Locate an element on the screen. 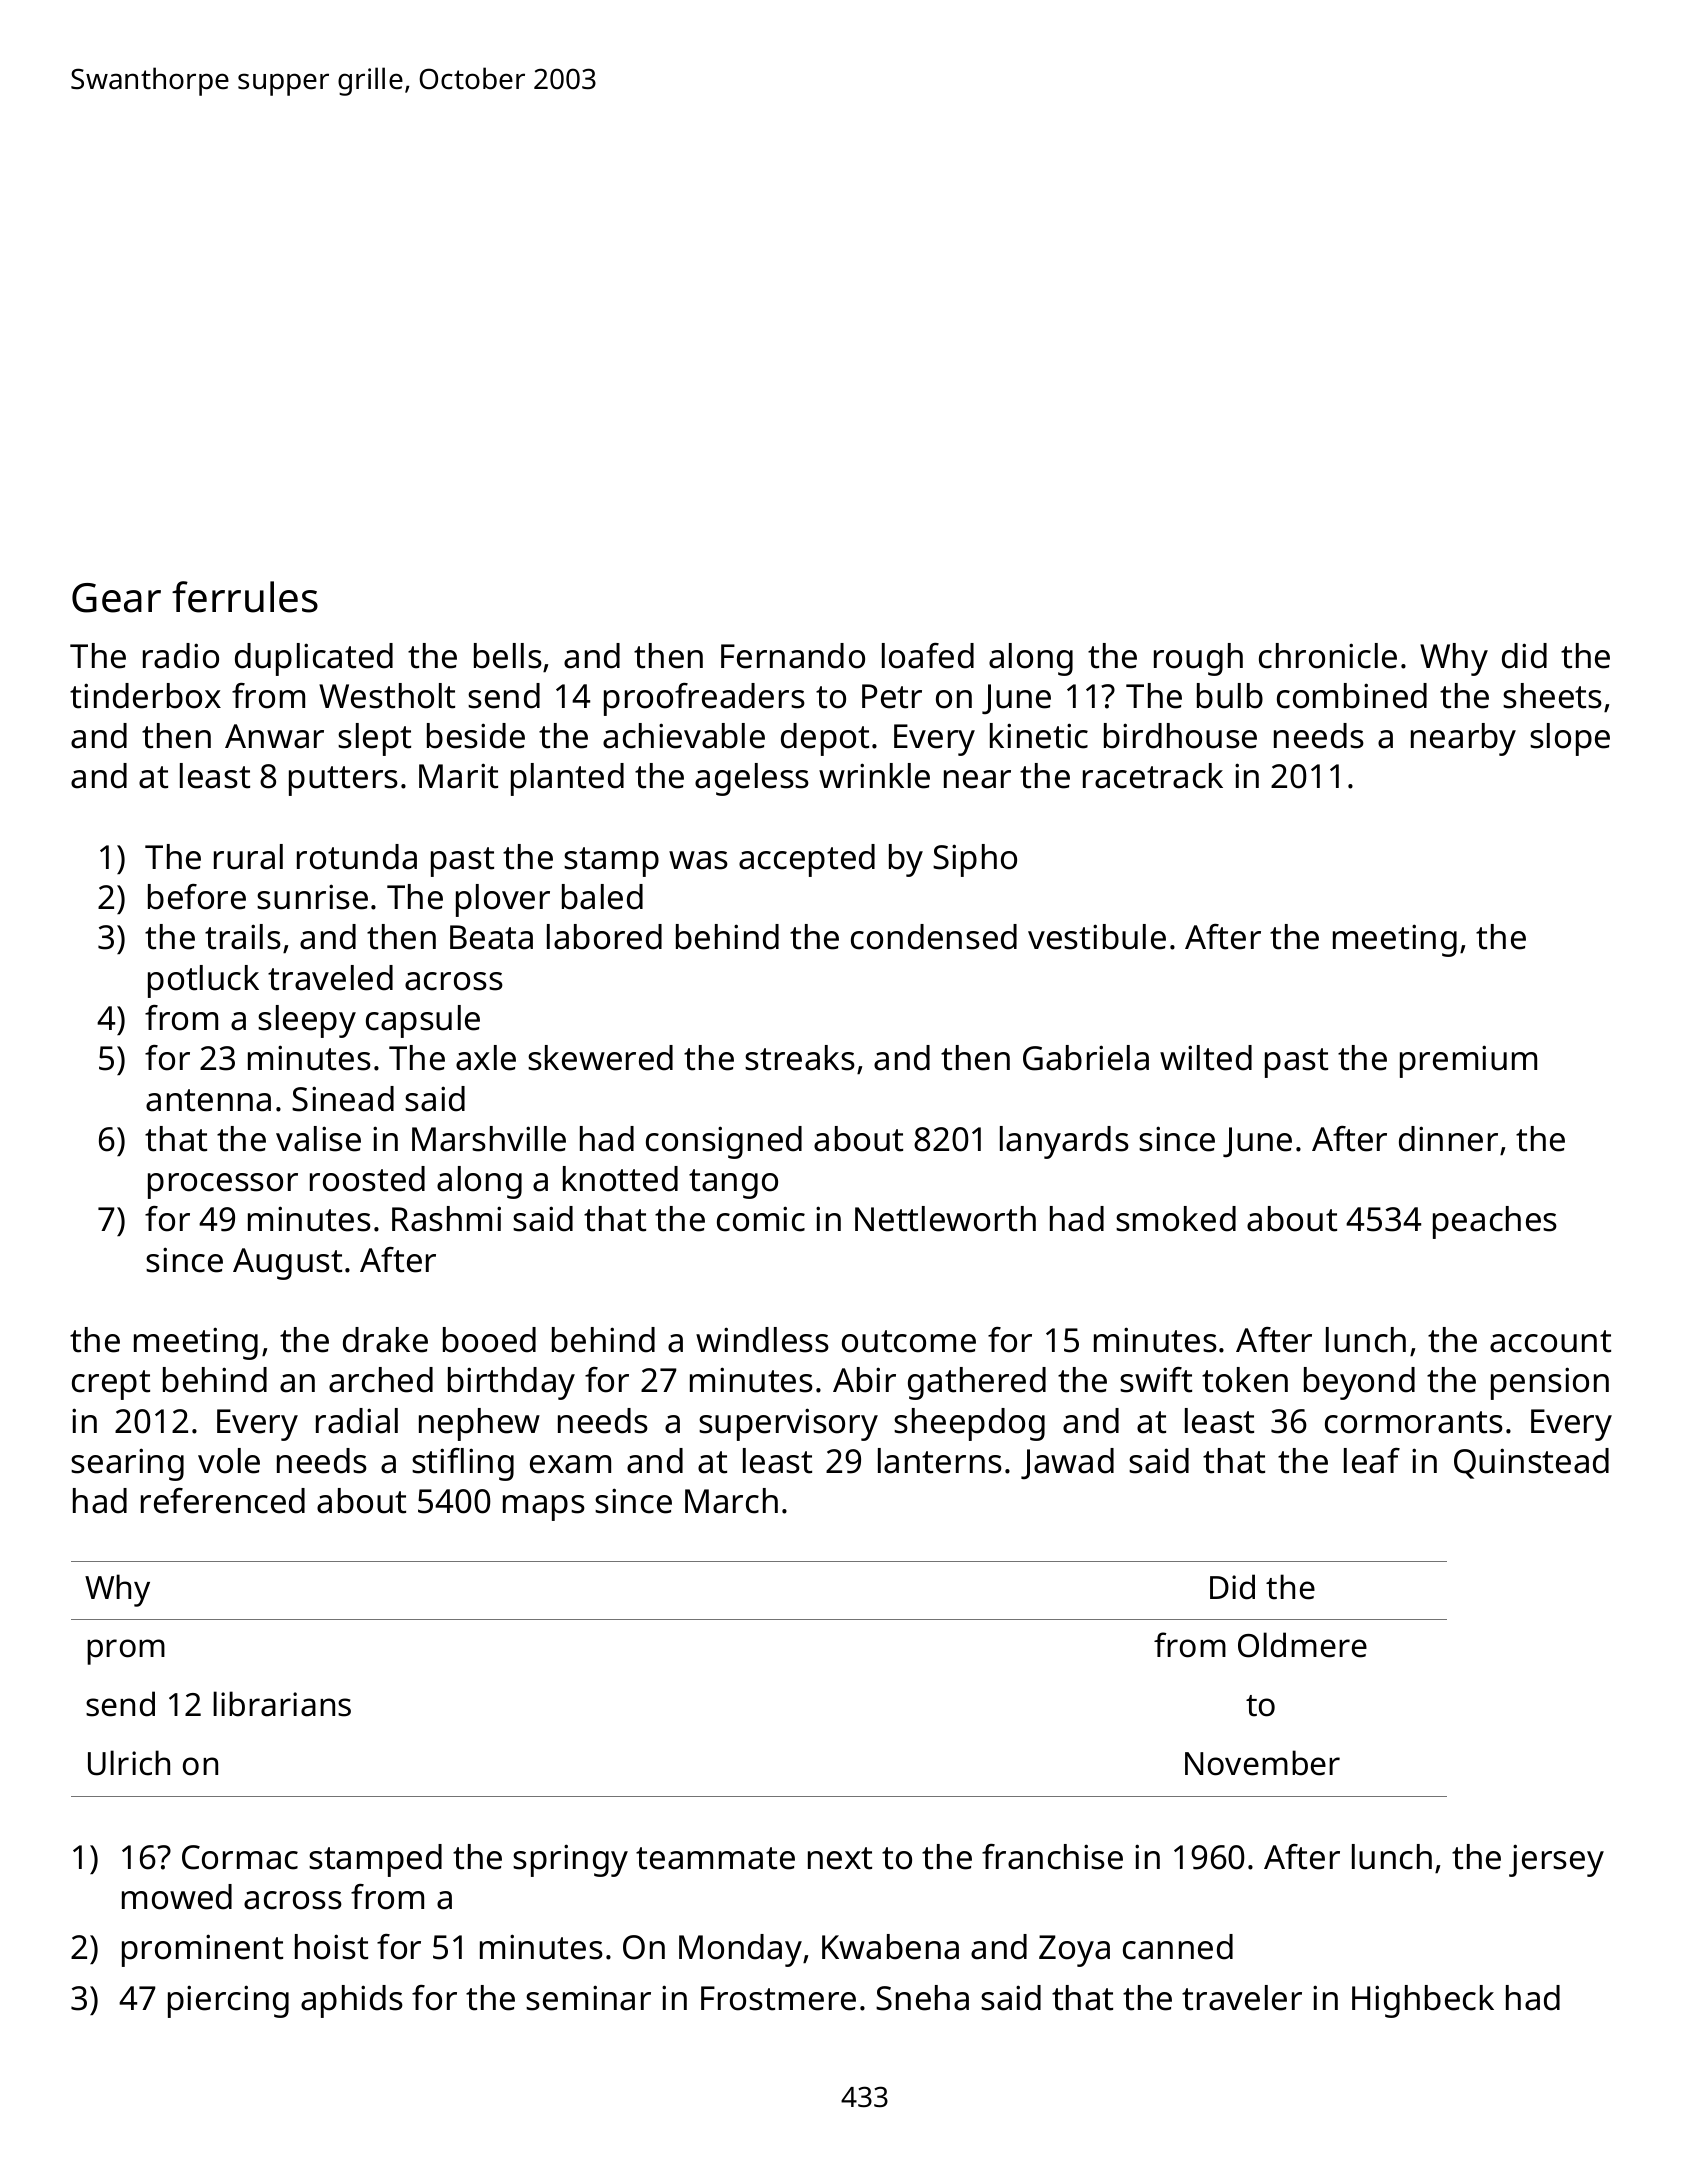 This screenshot has height=2178, width=1683. piercing is located at coordinates (228, 2001).
